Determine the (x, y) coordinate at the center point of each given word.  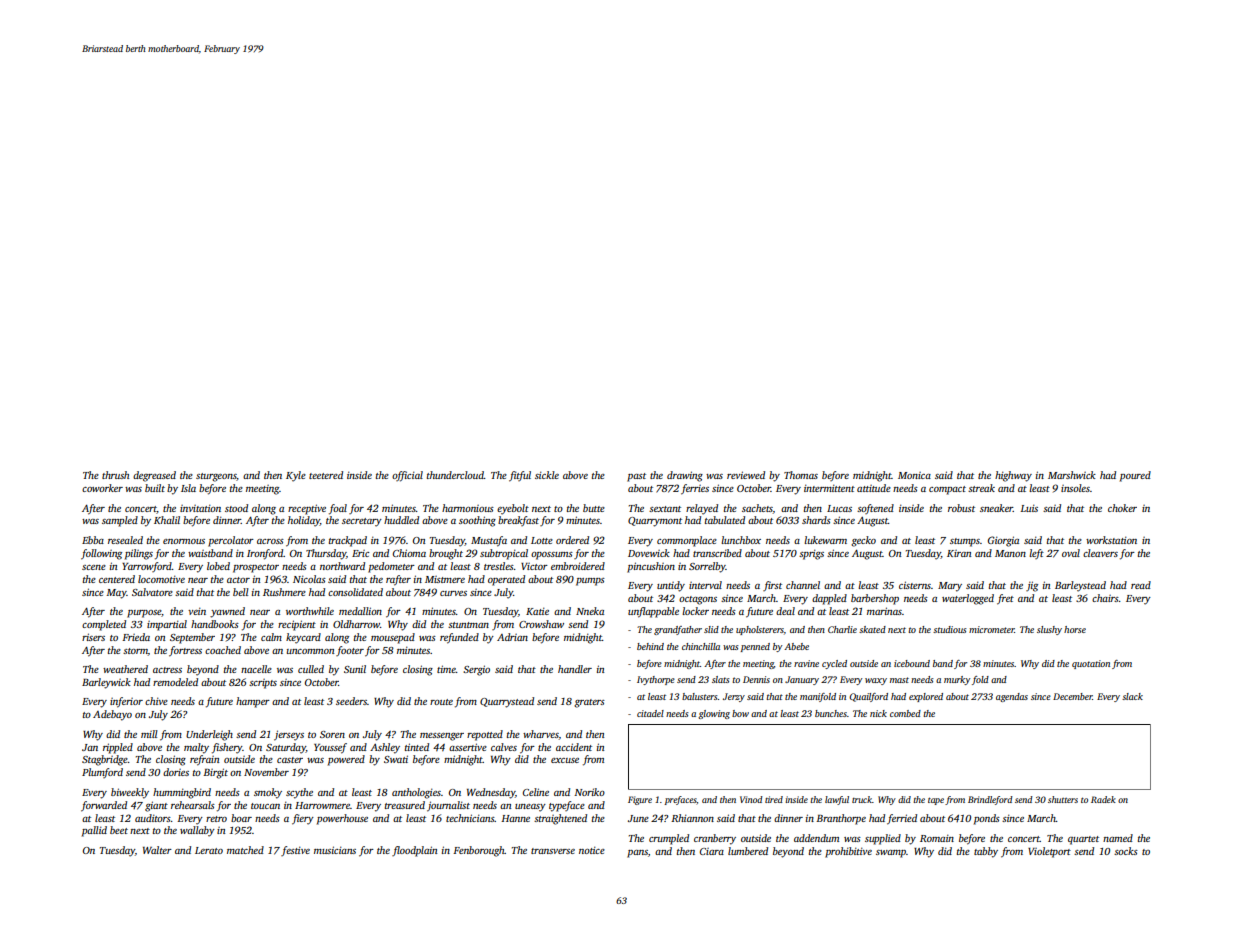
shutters (1063, 799)
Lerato (209, 850)
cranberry (715, 839)
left (1036, 554)
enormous (184, 541)
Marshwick (1072, 475)
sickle (547, 475)
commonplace (687, 541)
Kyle (296, 476)
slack (1132, 696)
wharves (541, 734)
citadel (650, 713)
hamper (253, 702)
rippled (118, 748)
